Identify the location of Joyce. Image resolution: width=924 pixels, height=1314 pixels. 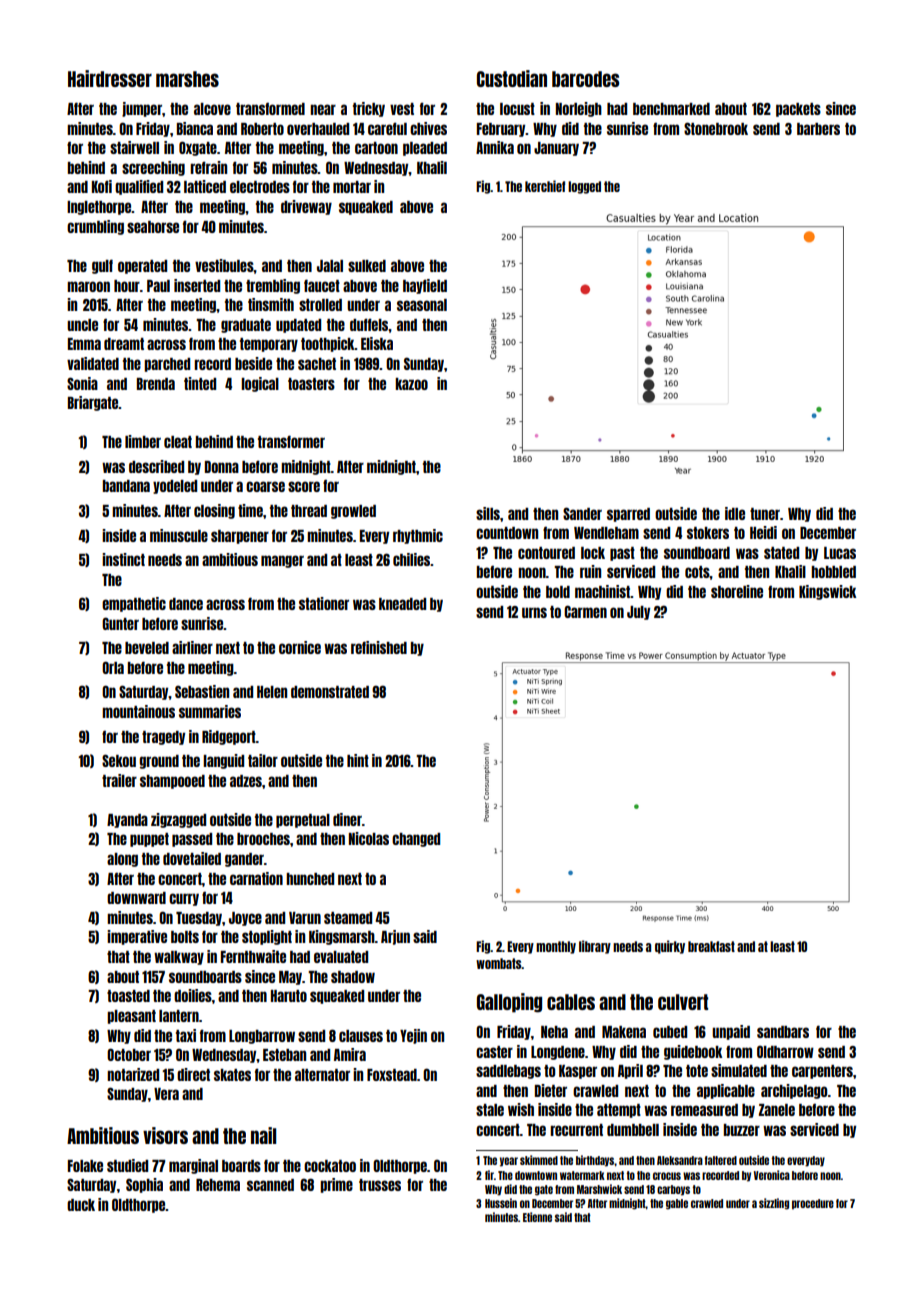
(245, 919).
